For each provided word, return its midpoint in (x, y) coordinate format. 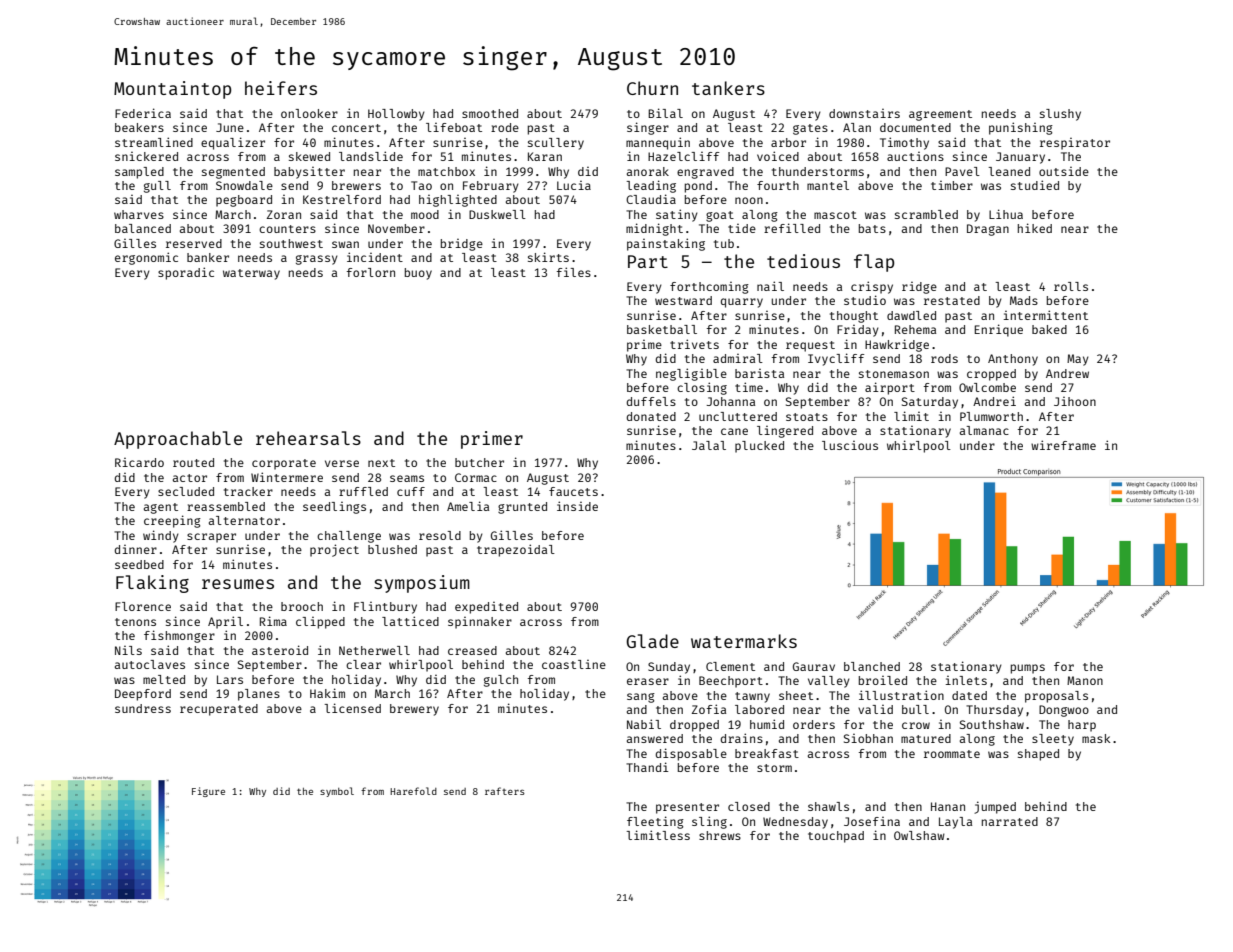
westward (683, 300)
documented (915, 127)
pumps (1028, 669)
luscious (850, 445)
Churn (652, 88)
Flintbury (385, 608)
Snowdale (244, 185)
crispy (872, 287)
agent (161, 508)
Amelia (468, 506)
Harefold (413, 791)
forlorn (371, 272)
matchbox (446, 171)
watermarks (744, 641)
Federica (143, 113)
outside (1064, 171)
